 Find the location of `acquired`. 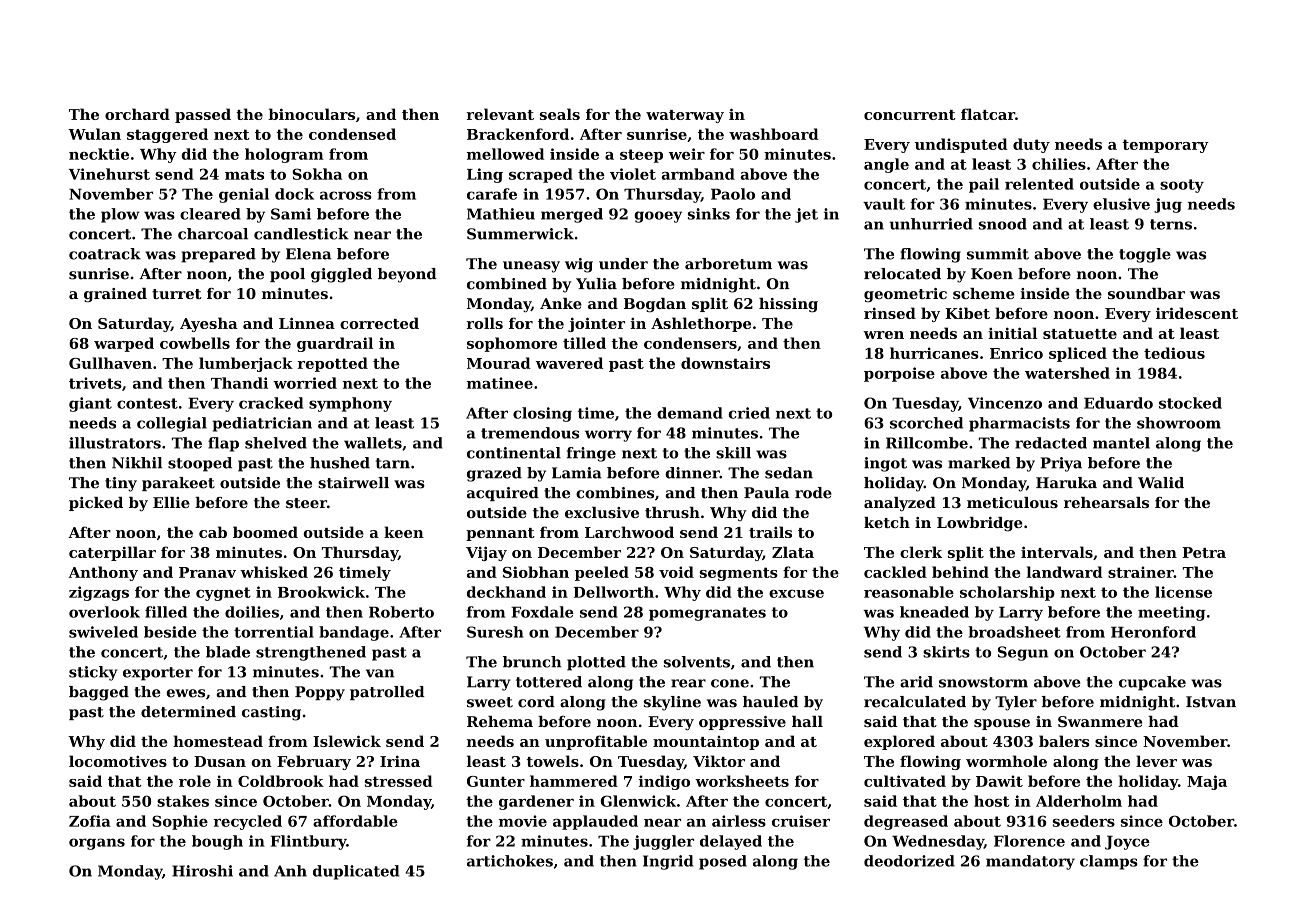

acquired is located at coordinates (503, 494).
